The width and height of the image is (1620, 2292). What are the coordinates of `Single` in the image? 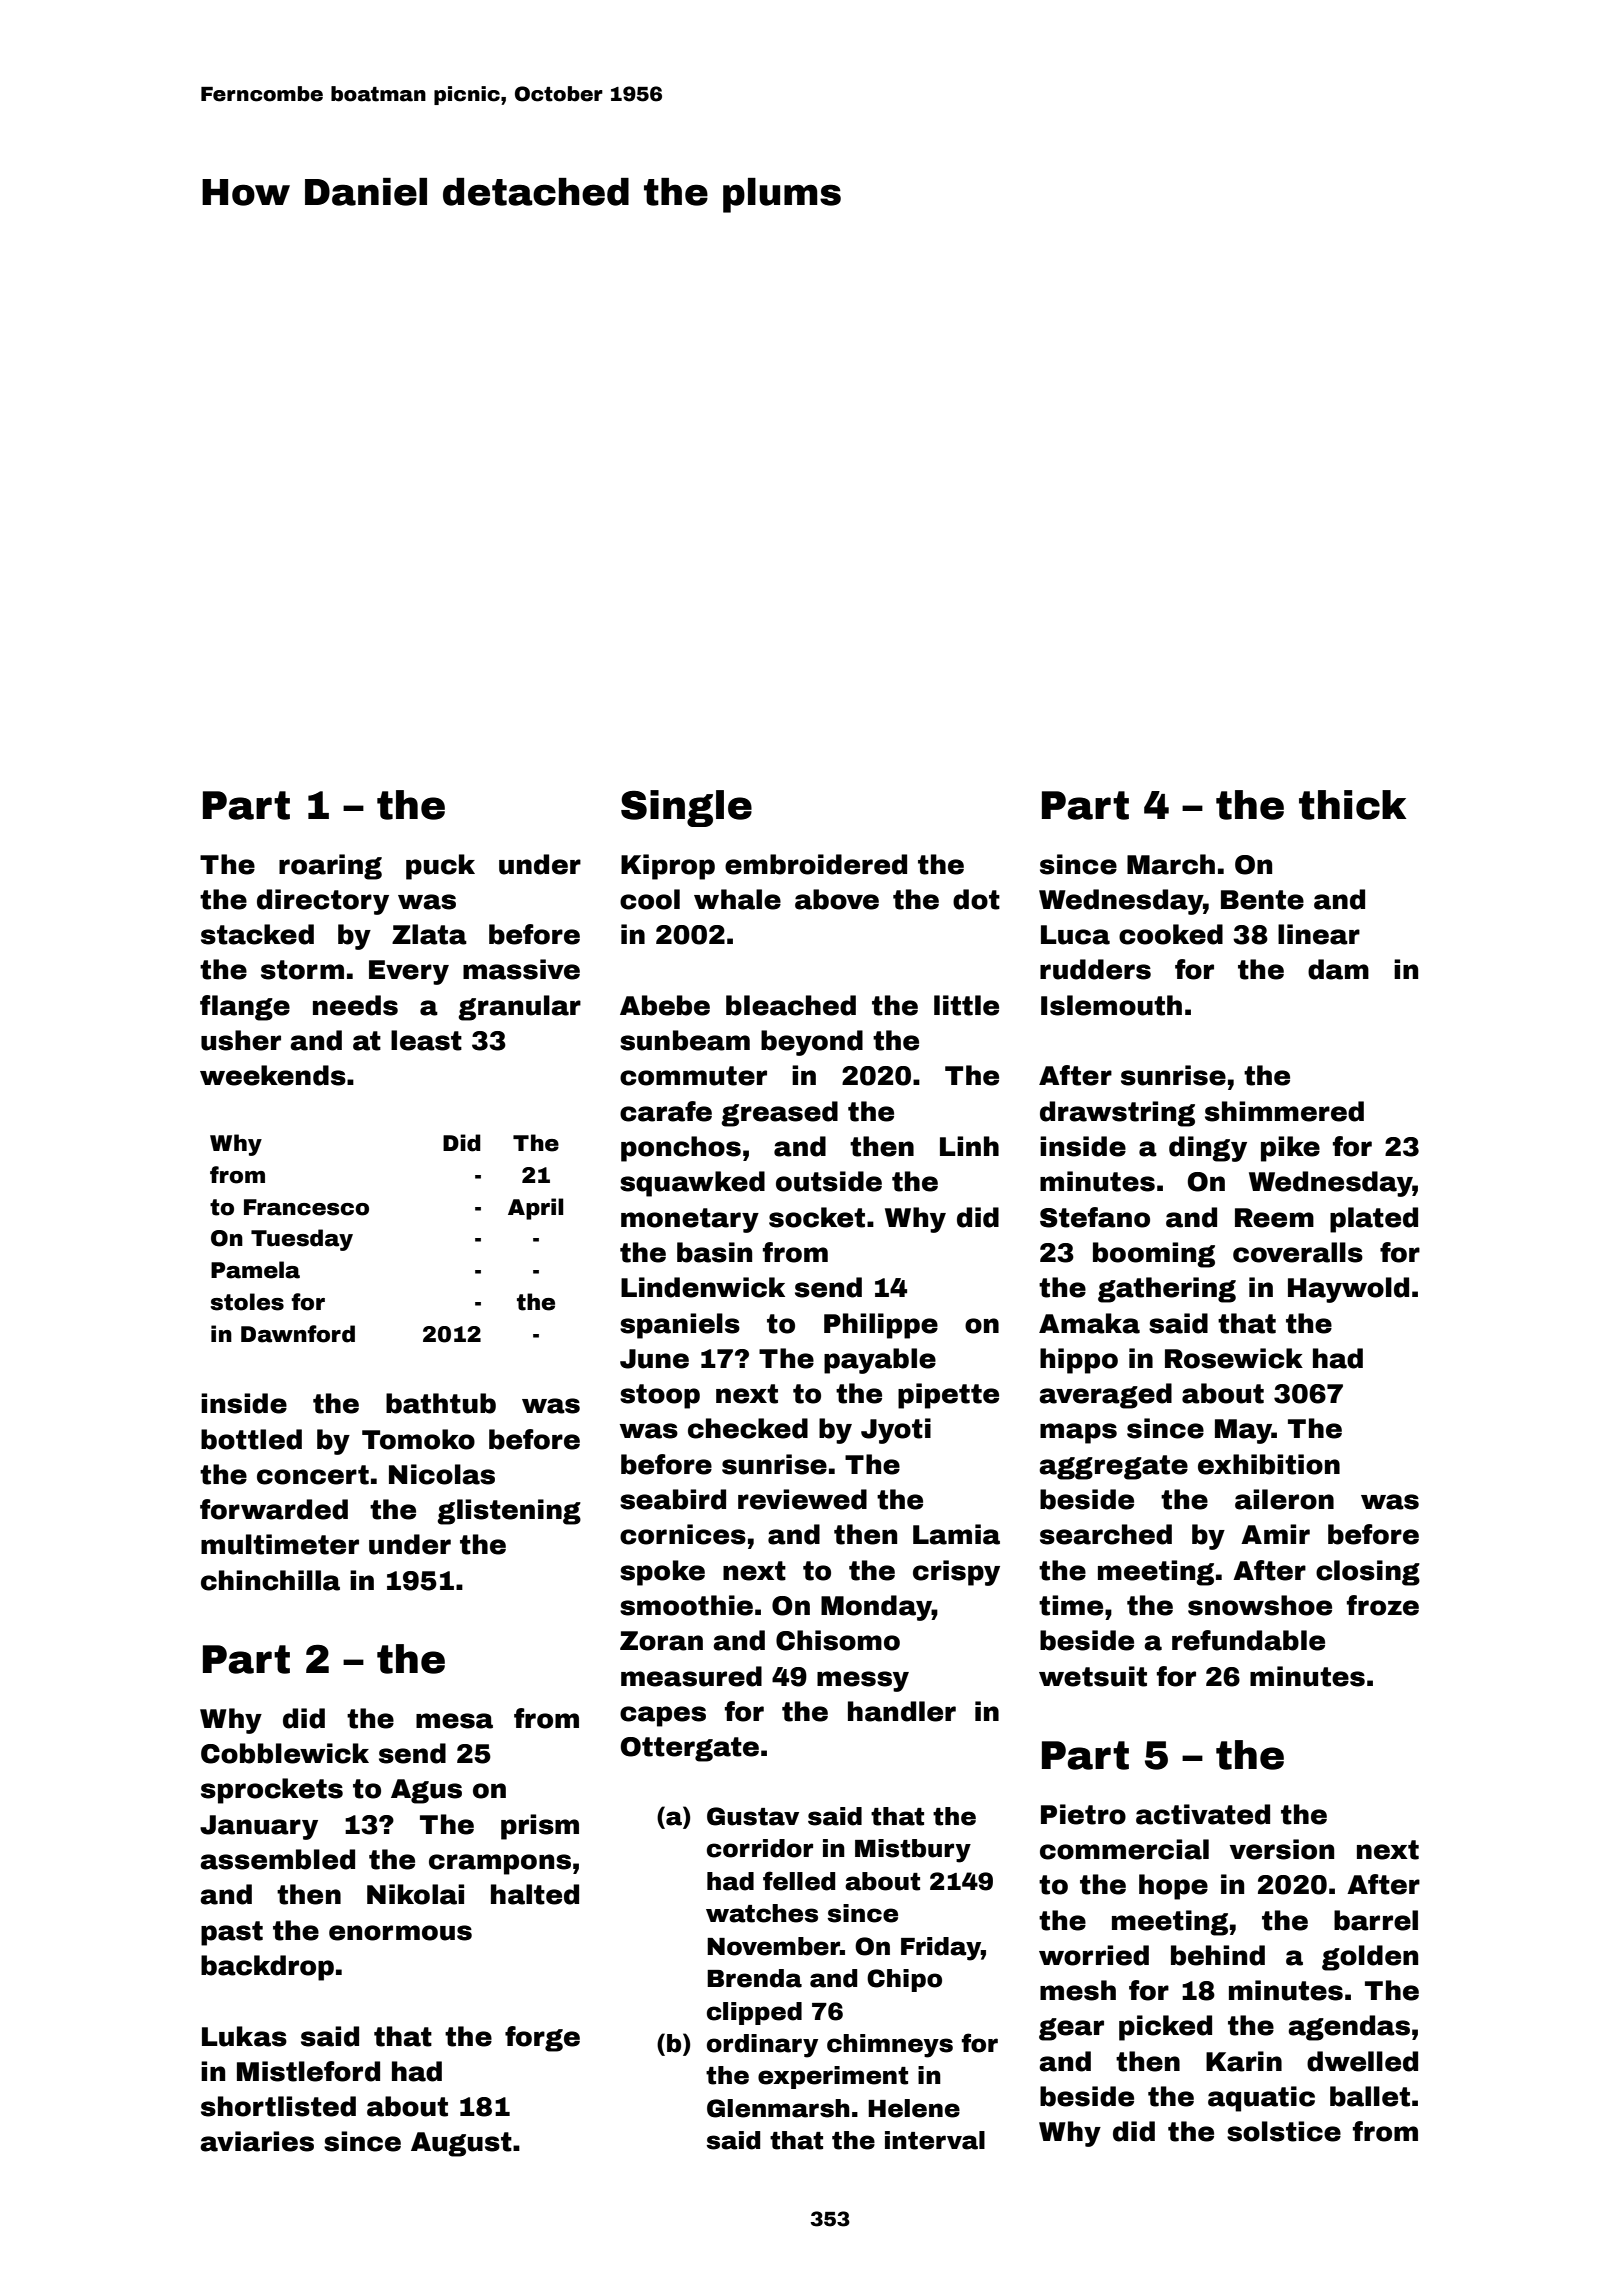 It's located at (686, 808).
